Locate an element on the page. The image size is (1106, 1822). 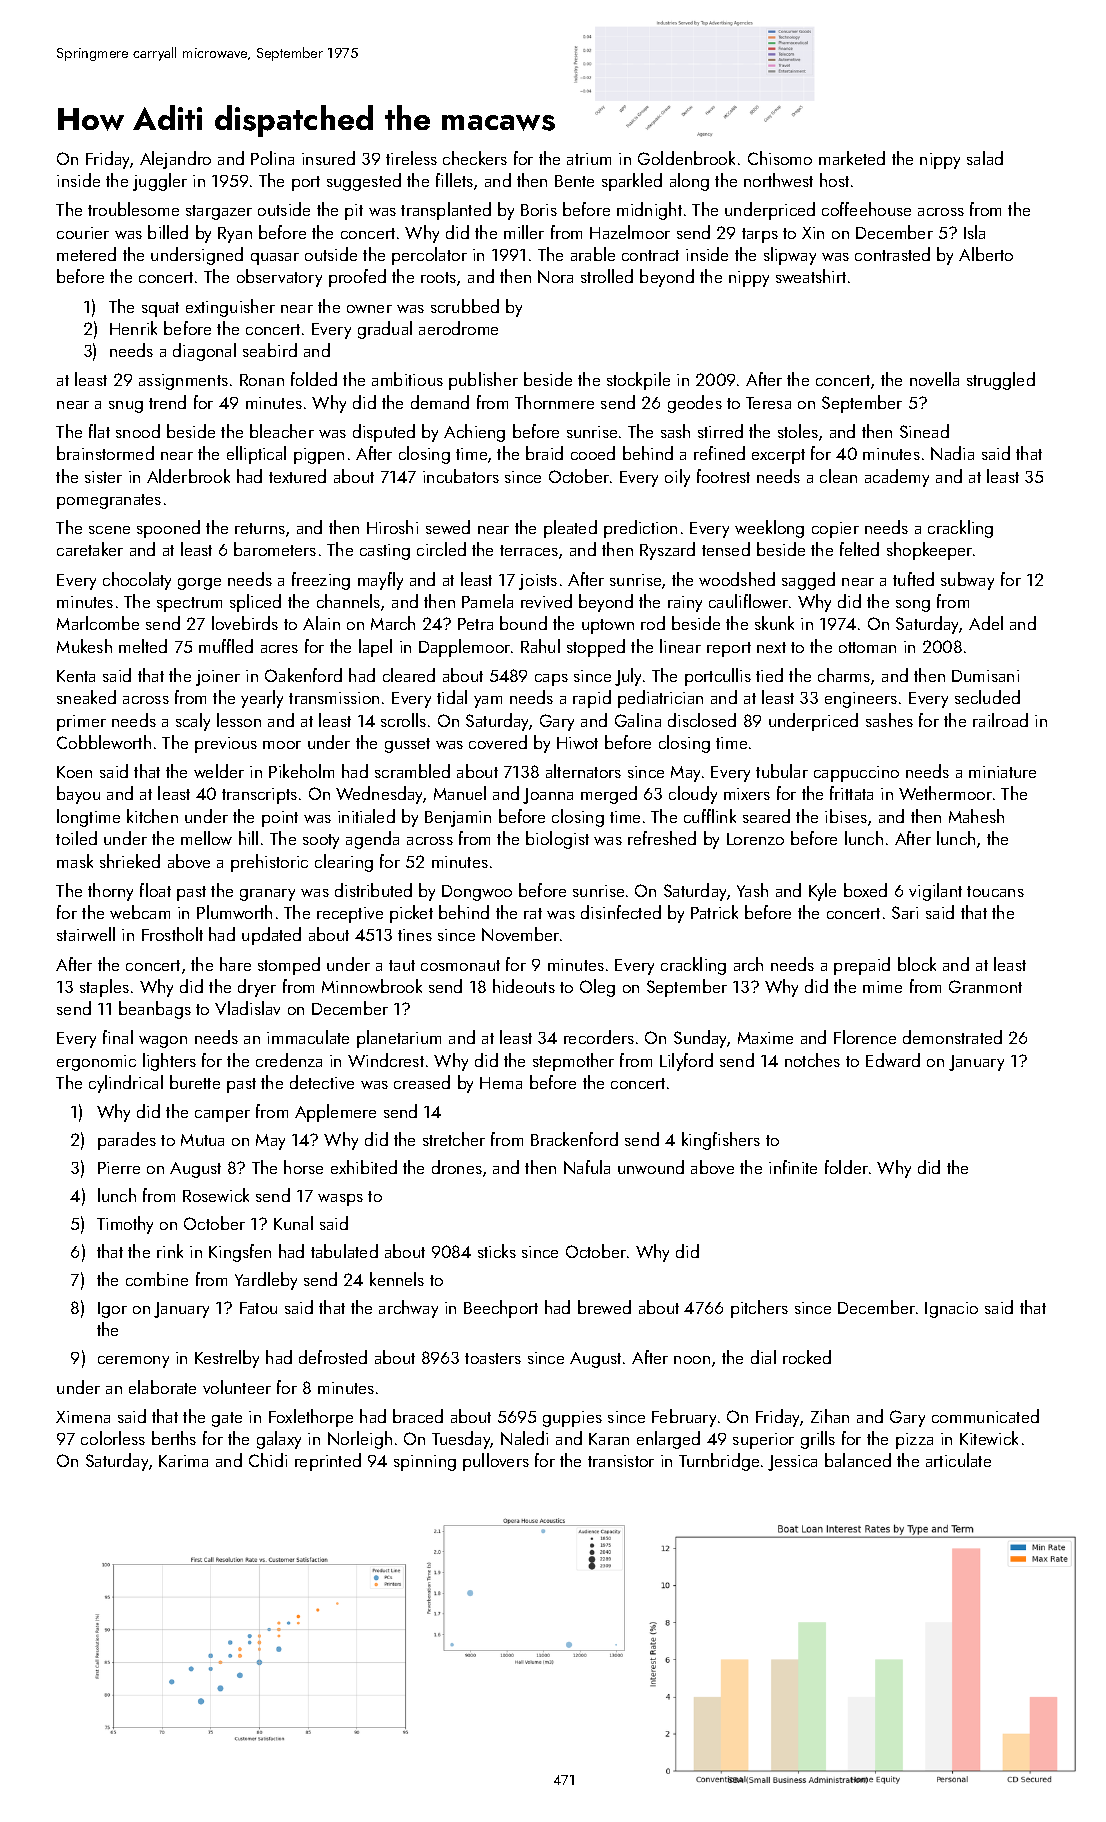
volunteer is located at coordinates (237, 1387).
